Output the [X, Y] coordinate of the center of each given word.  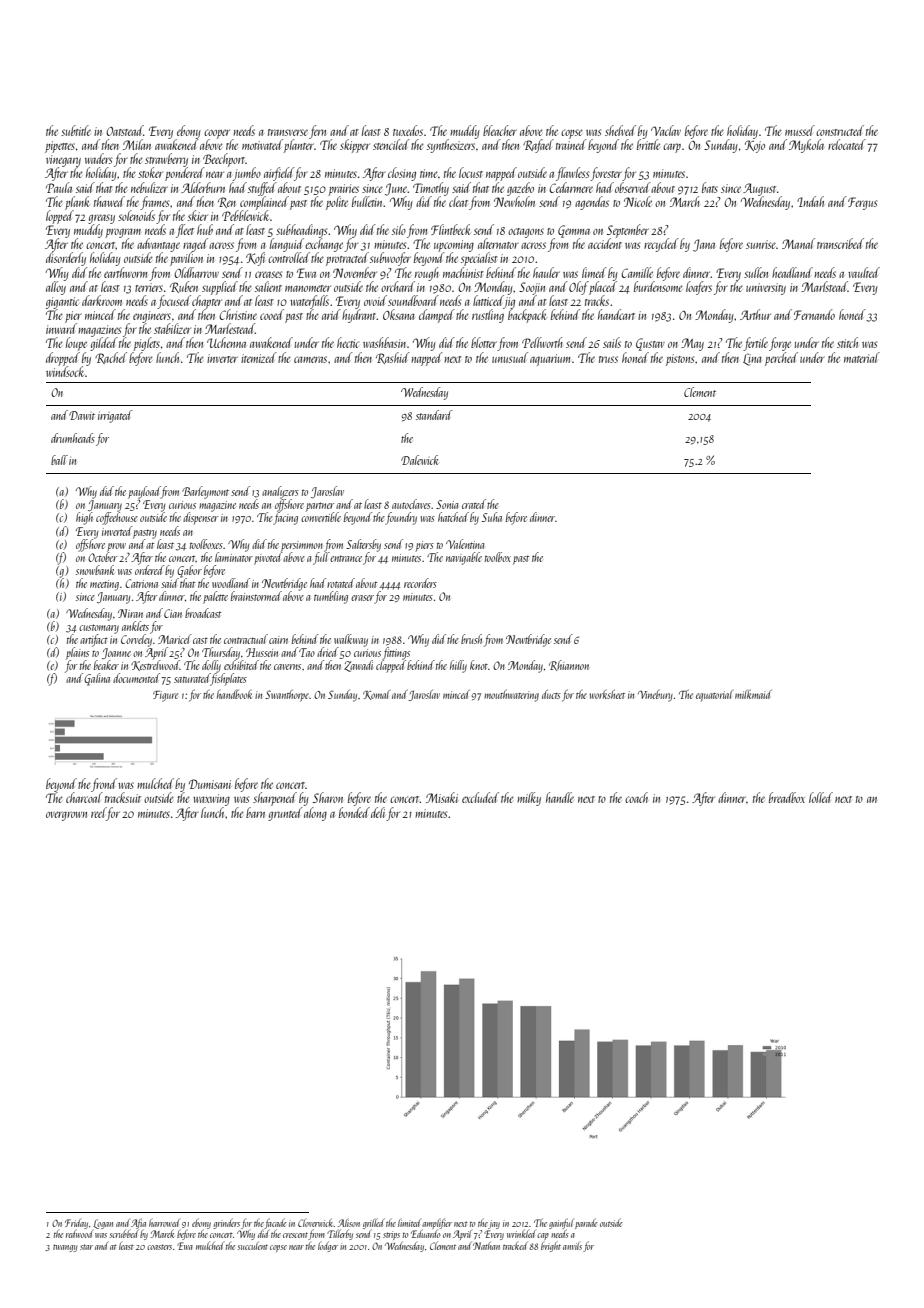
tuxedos [408, 130]
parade [586, 1223]
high [84, 518]
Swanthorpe [287, 696]
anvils [572, 1246]
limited [409, 1223]
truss [608, 359]
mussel [800, 130]
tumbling [331, 597]
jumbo [247, 174]
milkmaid [753, 694]
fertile [755, 344]
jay [494, 1224]
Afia [138, 1224]
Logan [103, 1224]
